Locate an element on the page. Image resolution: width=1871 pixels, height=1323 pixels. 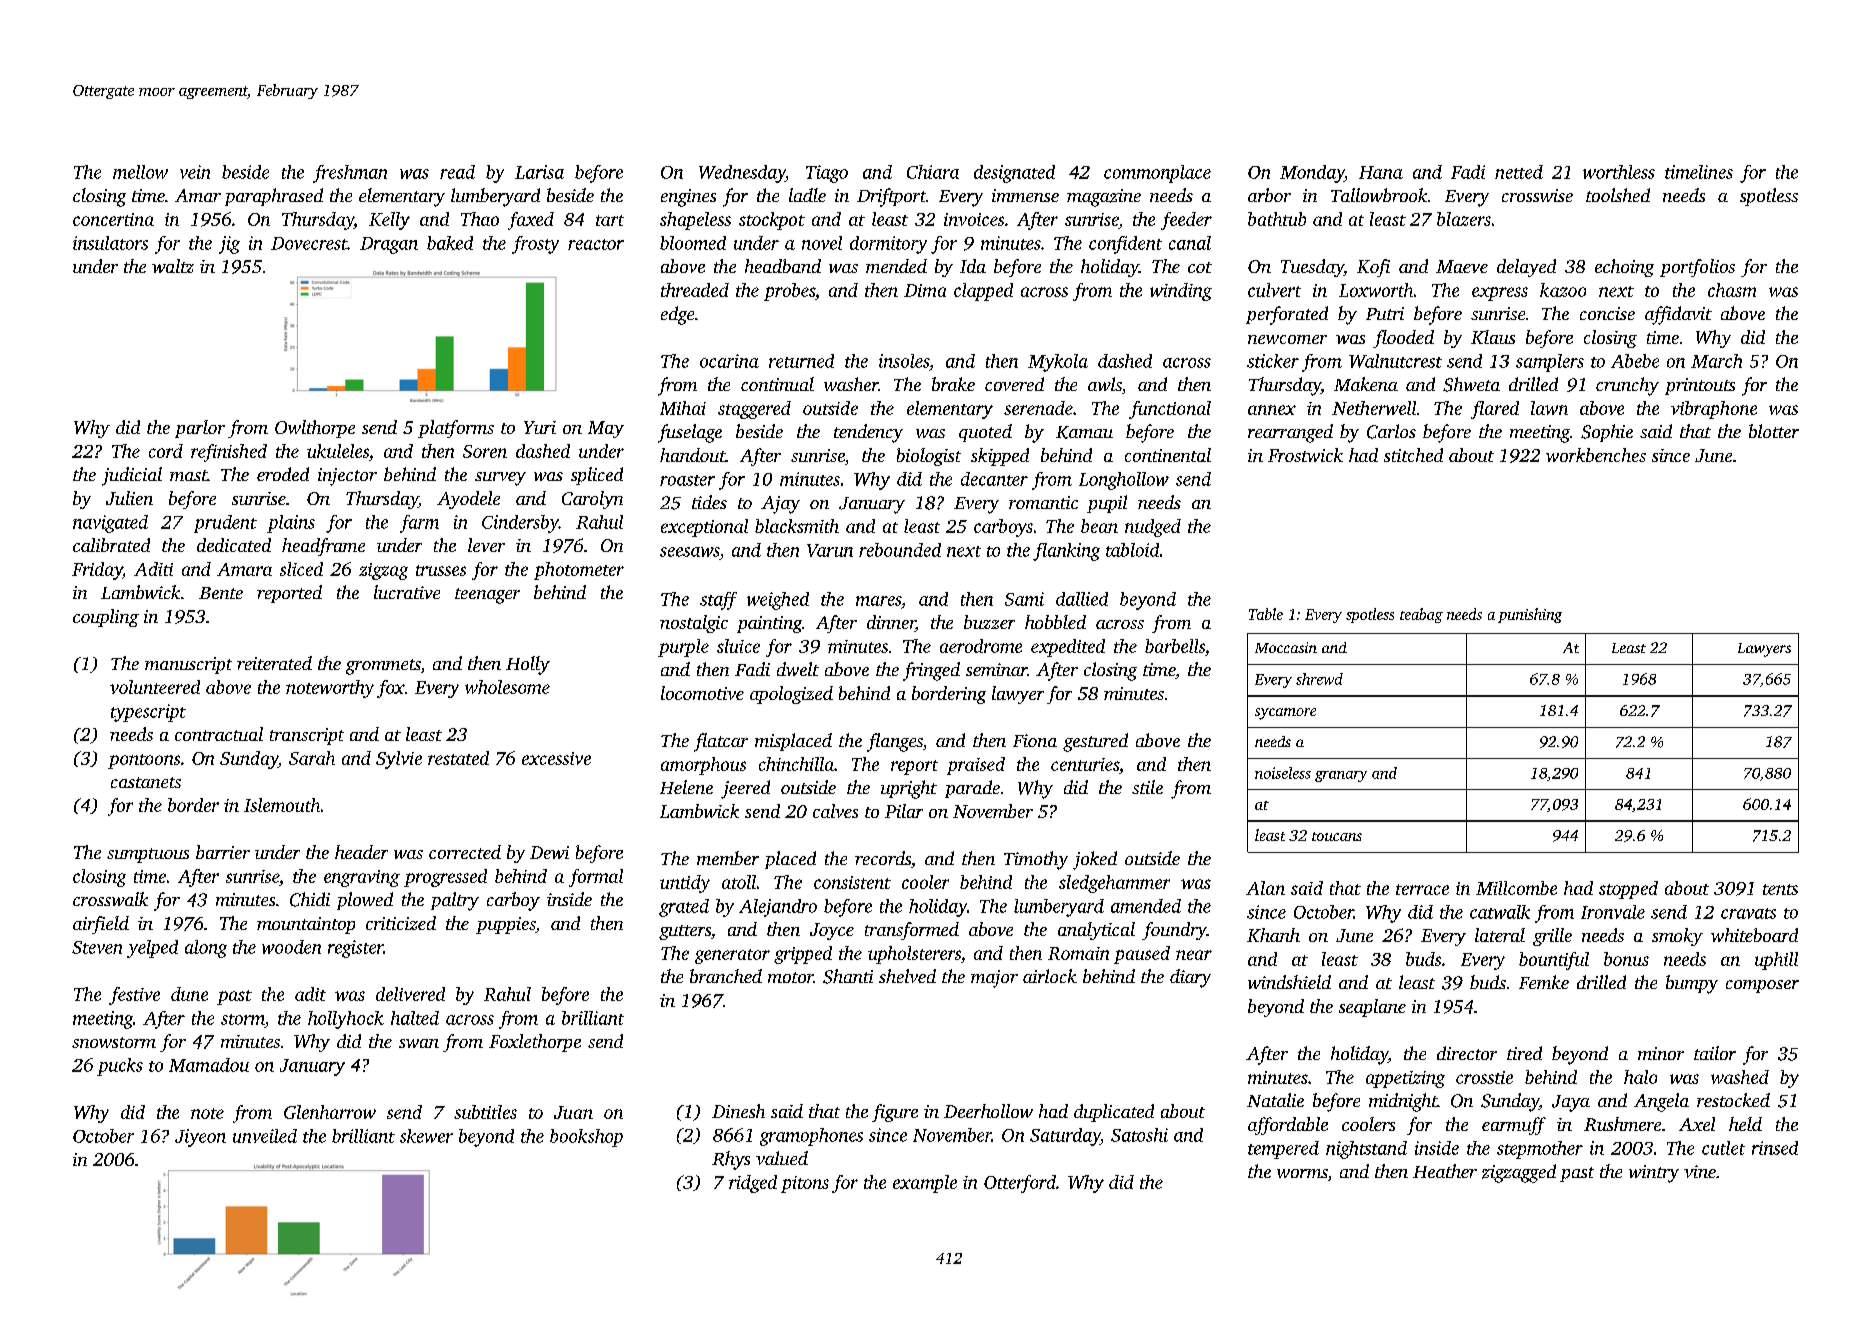
shrewd is located at coordinates (1319, 679).
